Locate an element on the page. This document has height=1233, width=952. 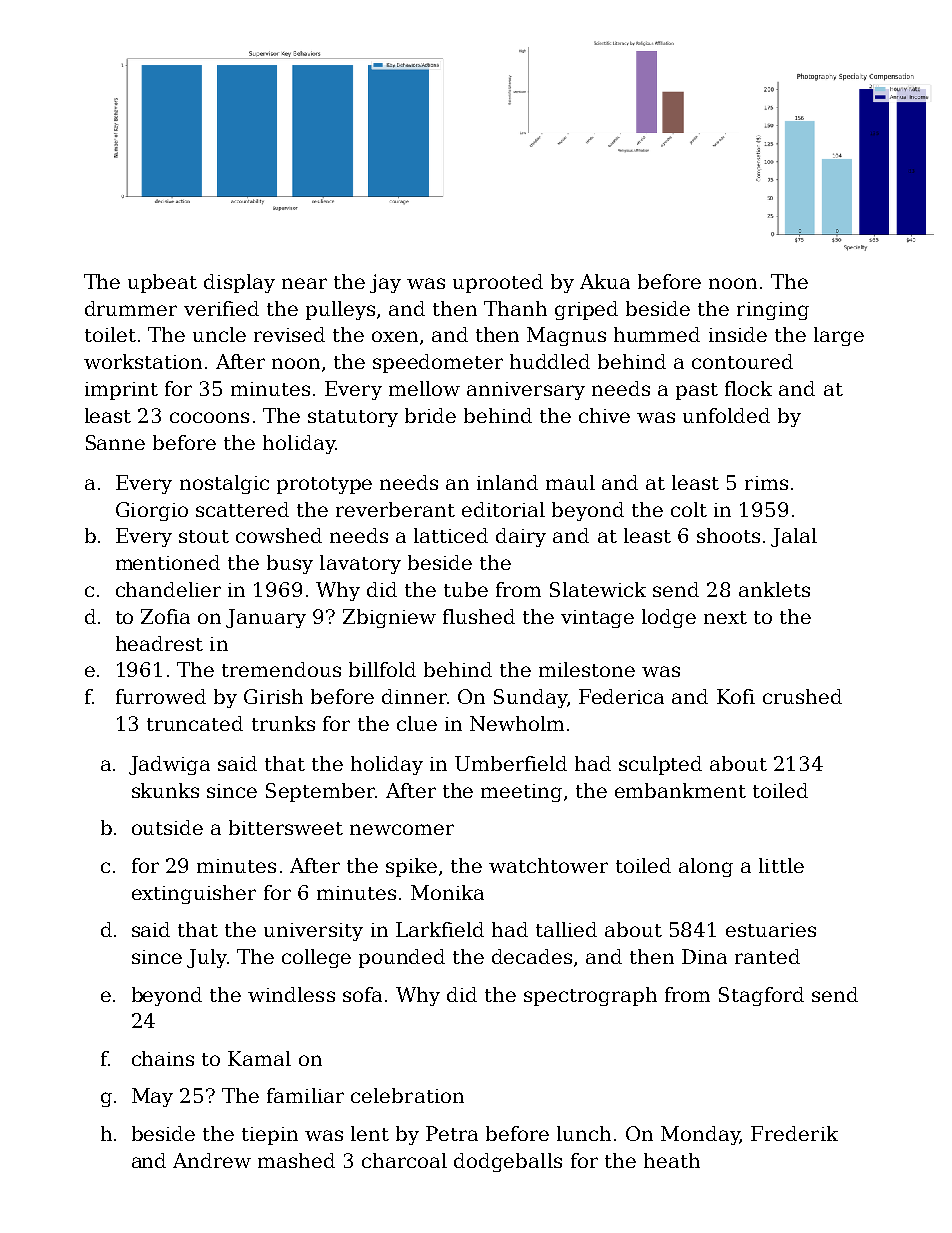
along is located at coordinates (706, 867).
